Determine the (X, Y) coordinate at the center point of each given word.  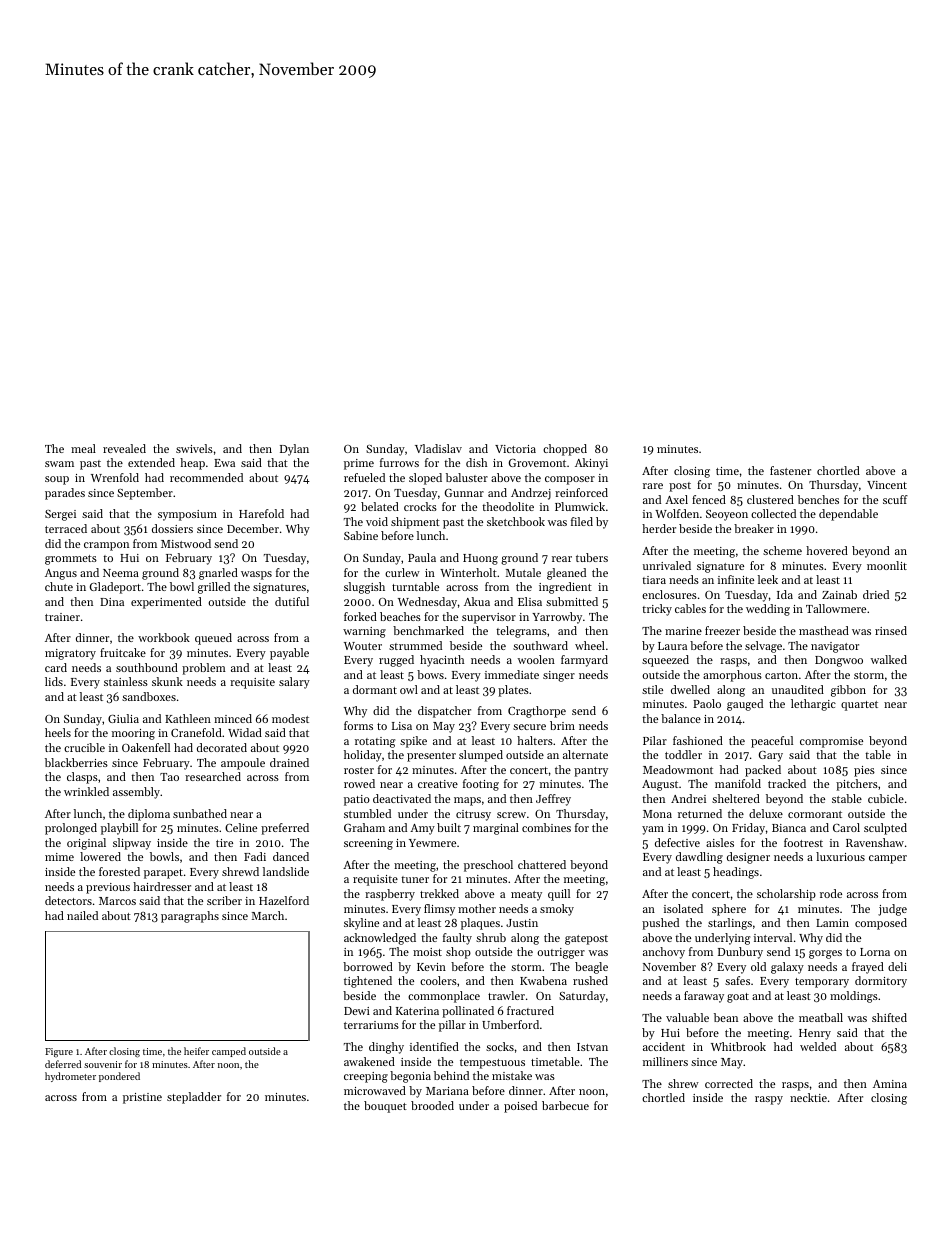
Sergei (60, 515)
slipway (132, 844)
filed (582, 521)
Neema (121, 573)
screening (368, 844)
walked (889, 659)
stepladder (194, 1098)
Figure (59, 1052)
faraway (704, 997)
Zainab (839, 594)
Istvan (592, 1047)
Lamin (832, 923)
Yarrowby (557, 618)
